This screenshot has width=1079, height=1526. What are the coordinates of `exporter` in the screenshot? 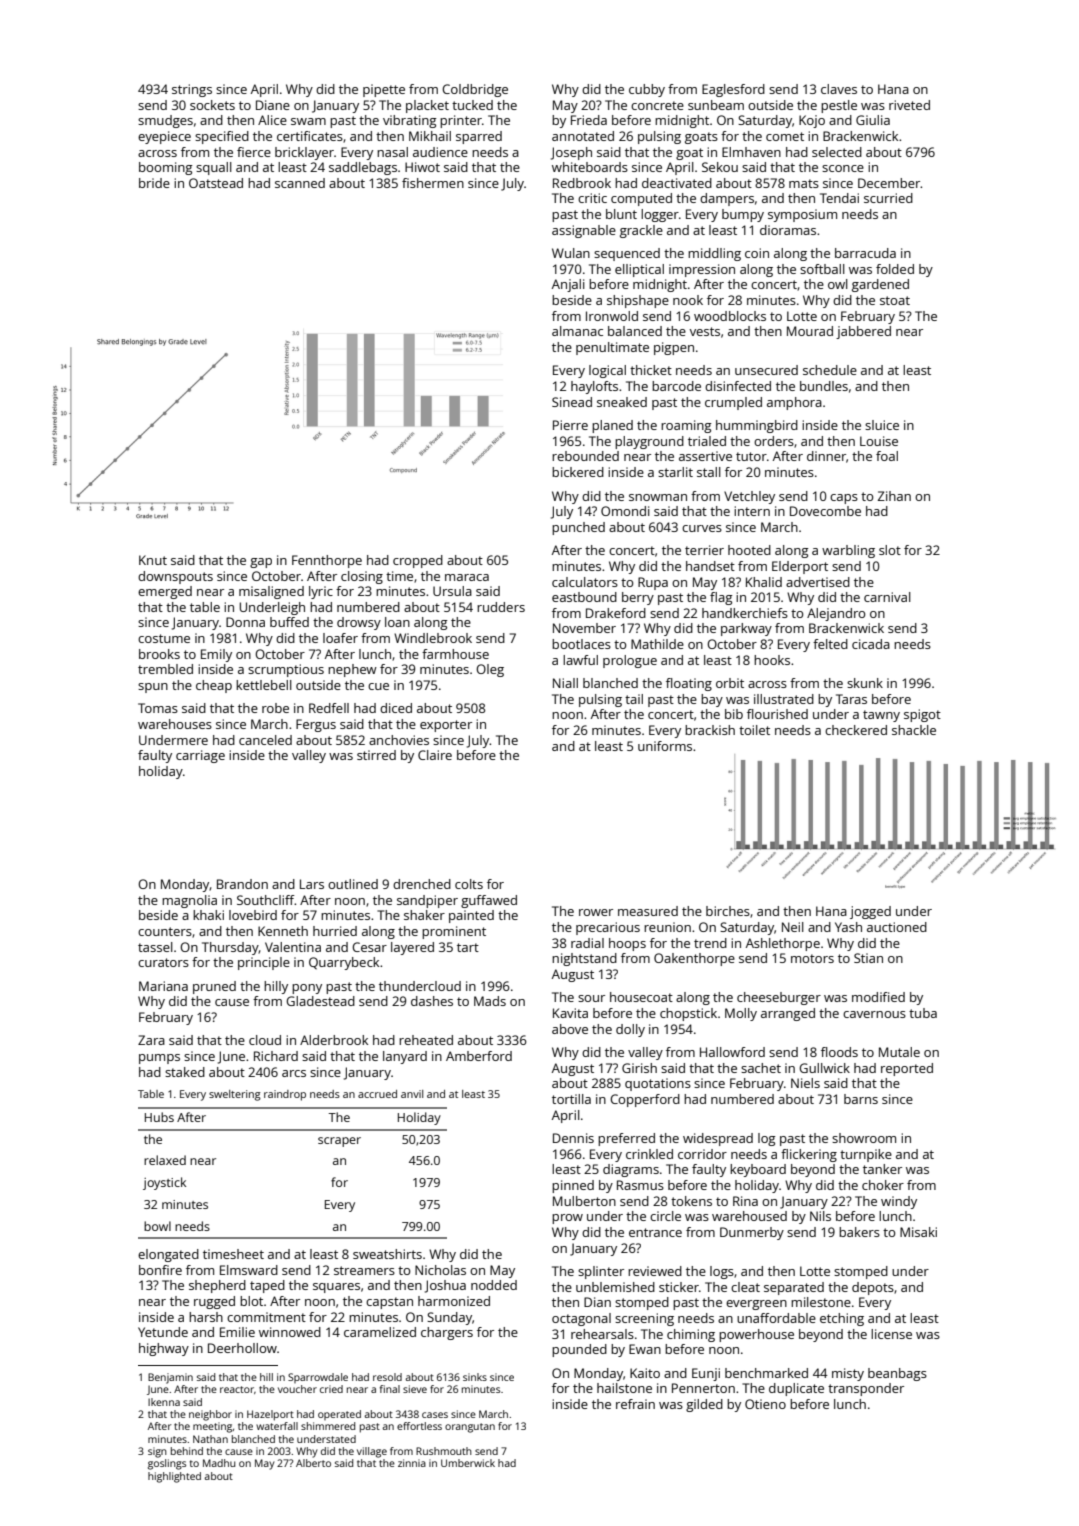 It's located at (446, 726).
